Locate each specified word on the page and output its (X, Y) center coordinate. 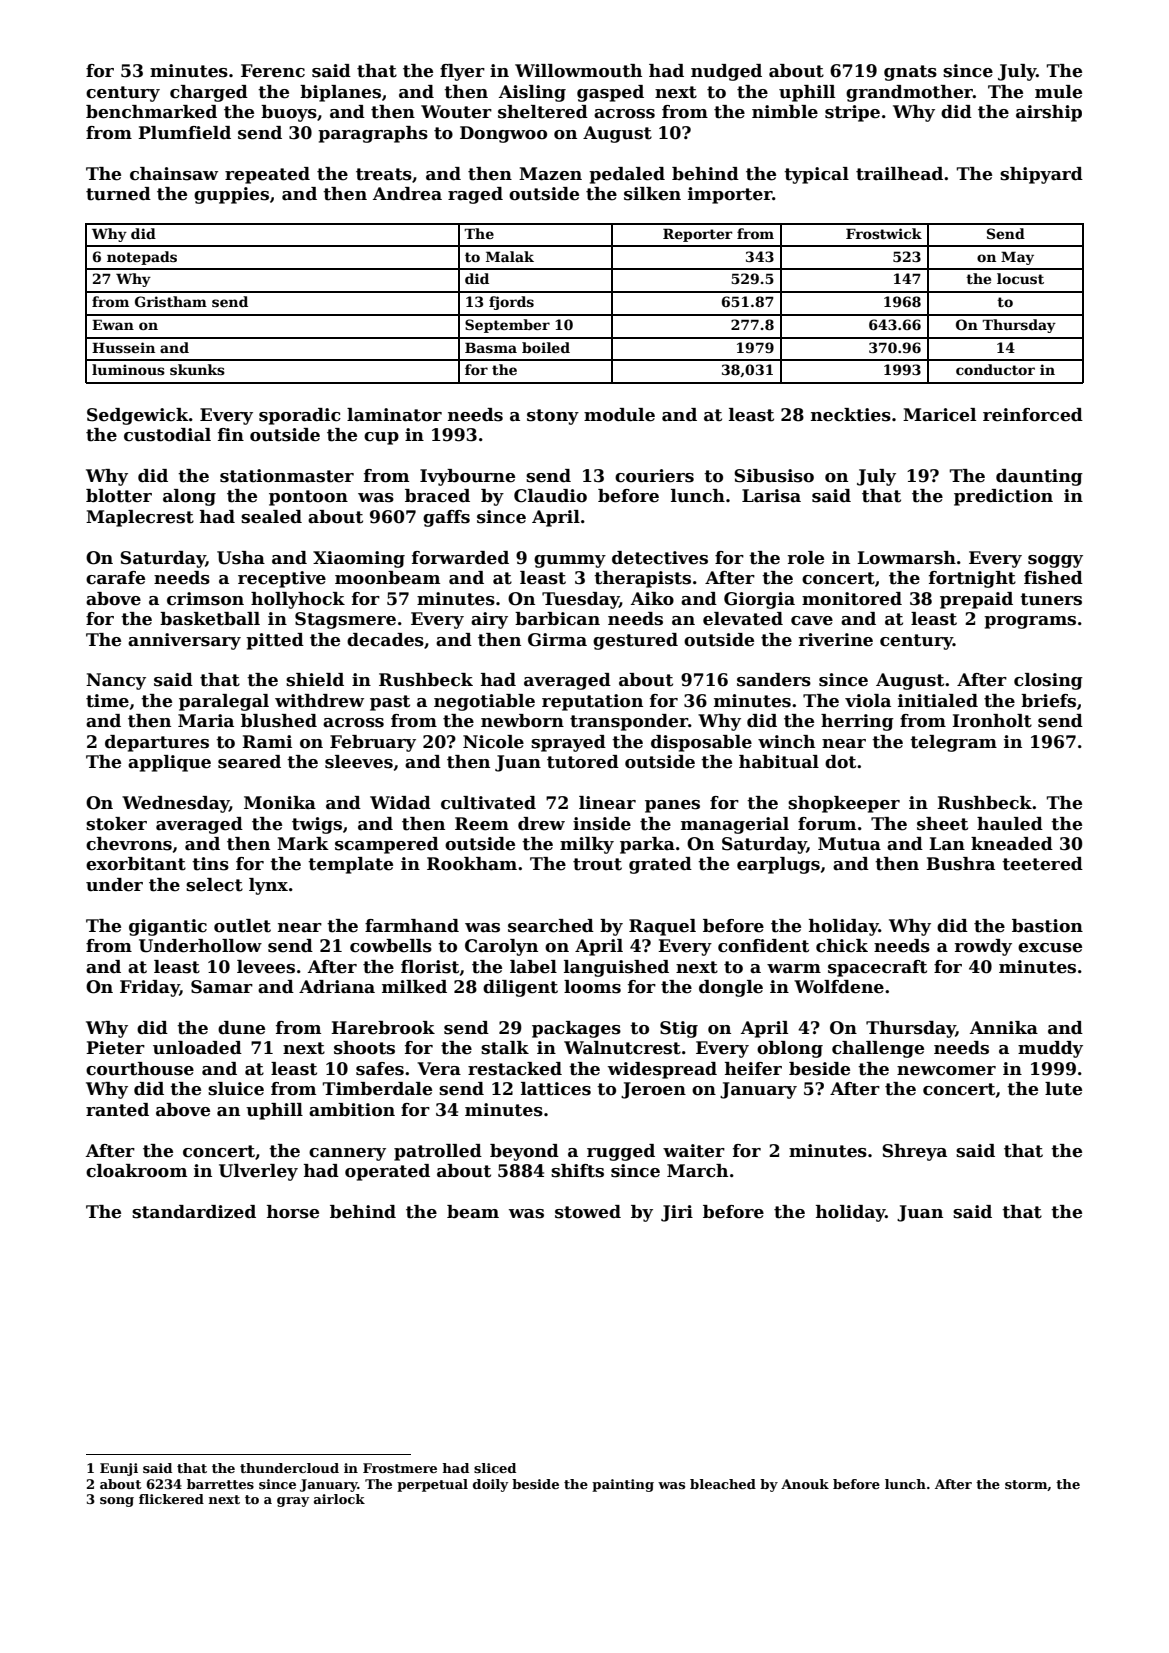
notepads (142, 258)
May (1017, 258)
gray (293, 1502)
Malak (510, 256)
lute (1063, 1089)
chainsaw (174, 174)
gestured (635, 641)
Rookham (472, 864)
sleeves (359, 762)
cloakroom (136, 1171)
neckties (851, 415)
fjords (511, 303)
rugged (621, 1152)
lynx (268, 886)
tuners (1051, 599)
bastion (1047, 926)
